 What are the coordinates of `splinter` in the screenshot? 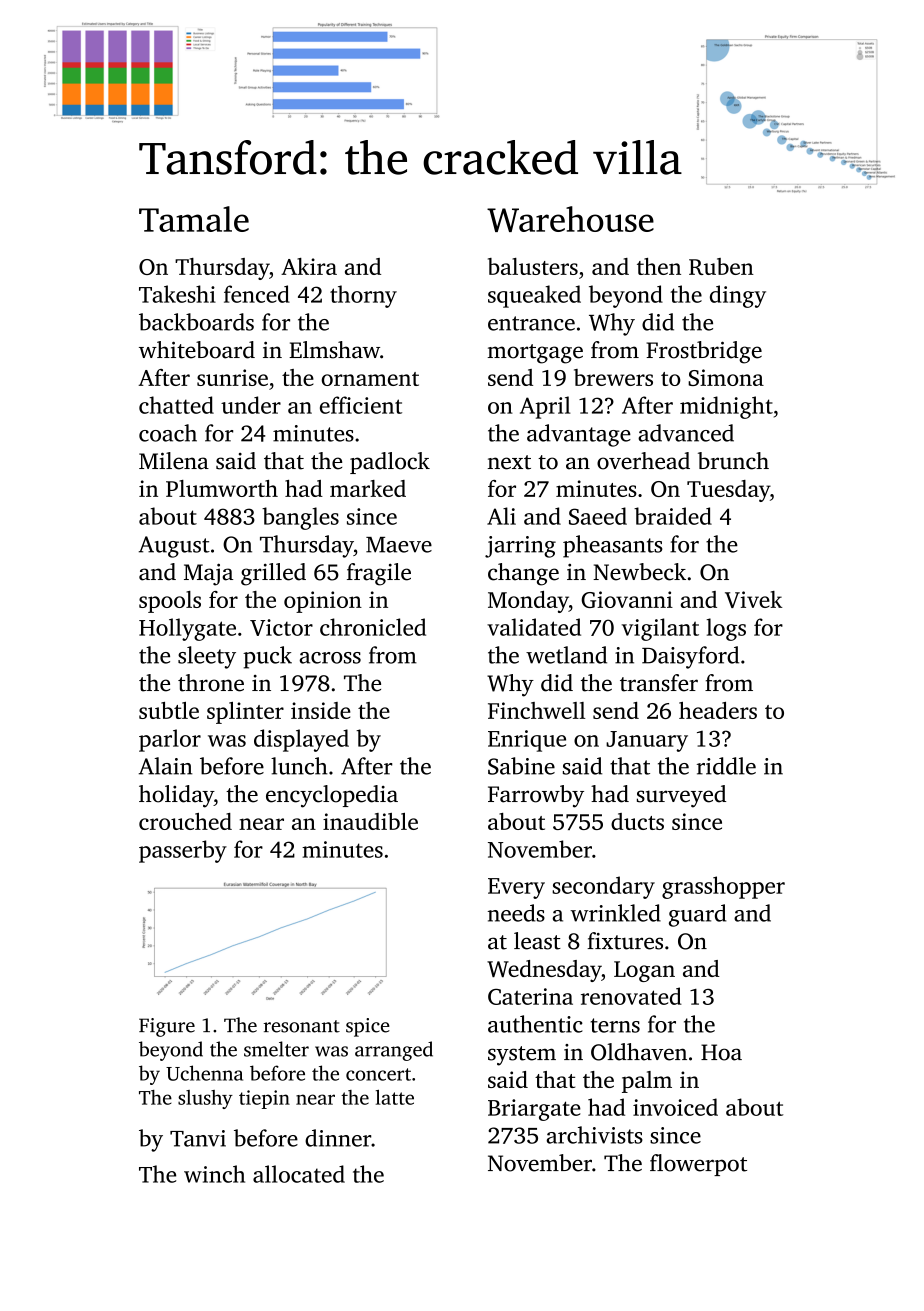 It's located at (245, 713).
